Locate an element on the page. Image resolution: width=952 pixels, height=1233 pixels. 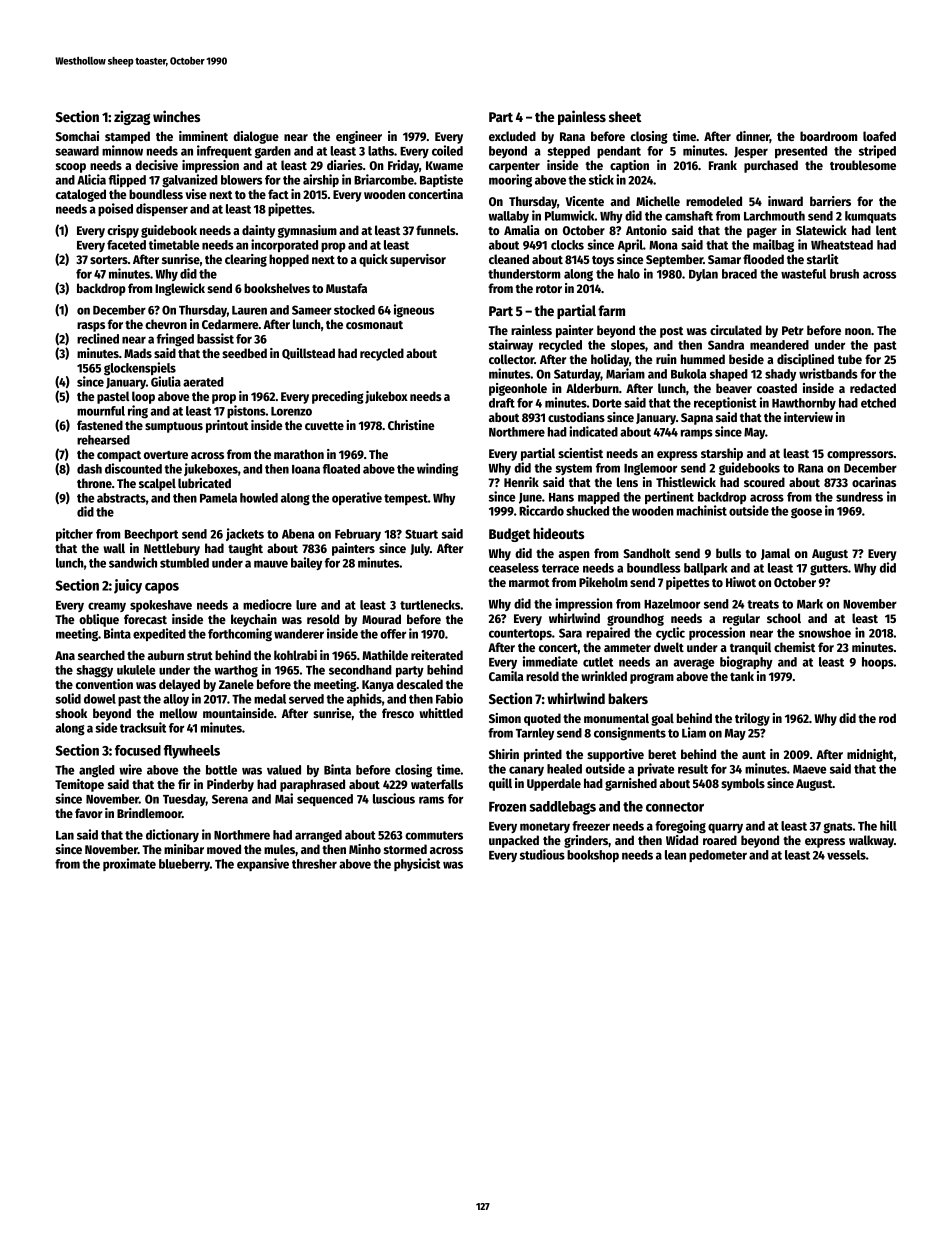
laths is located at coordinates (381, 151).
